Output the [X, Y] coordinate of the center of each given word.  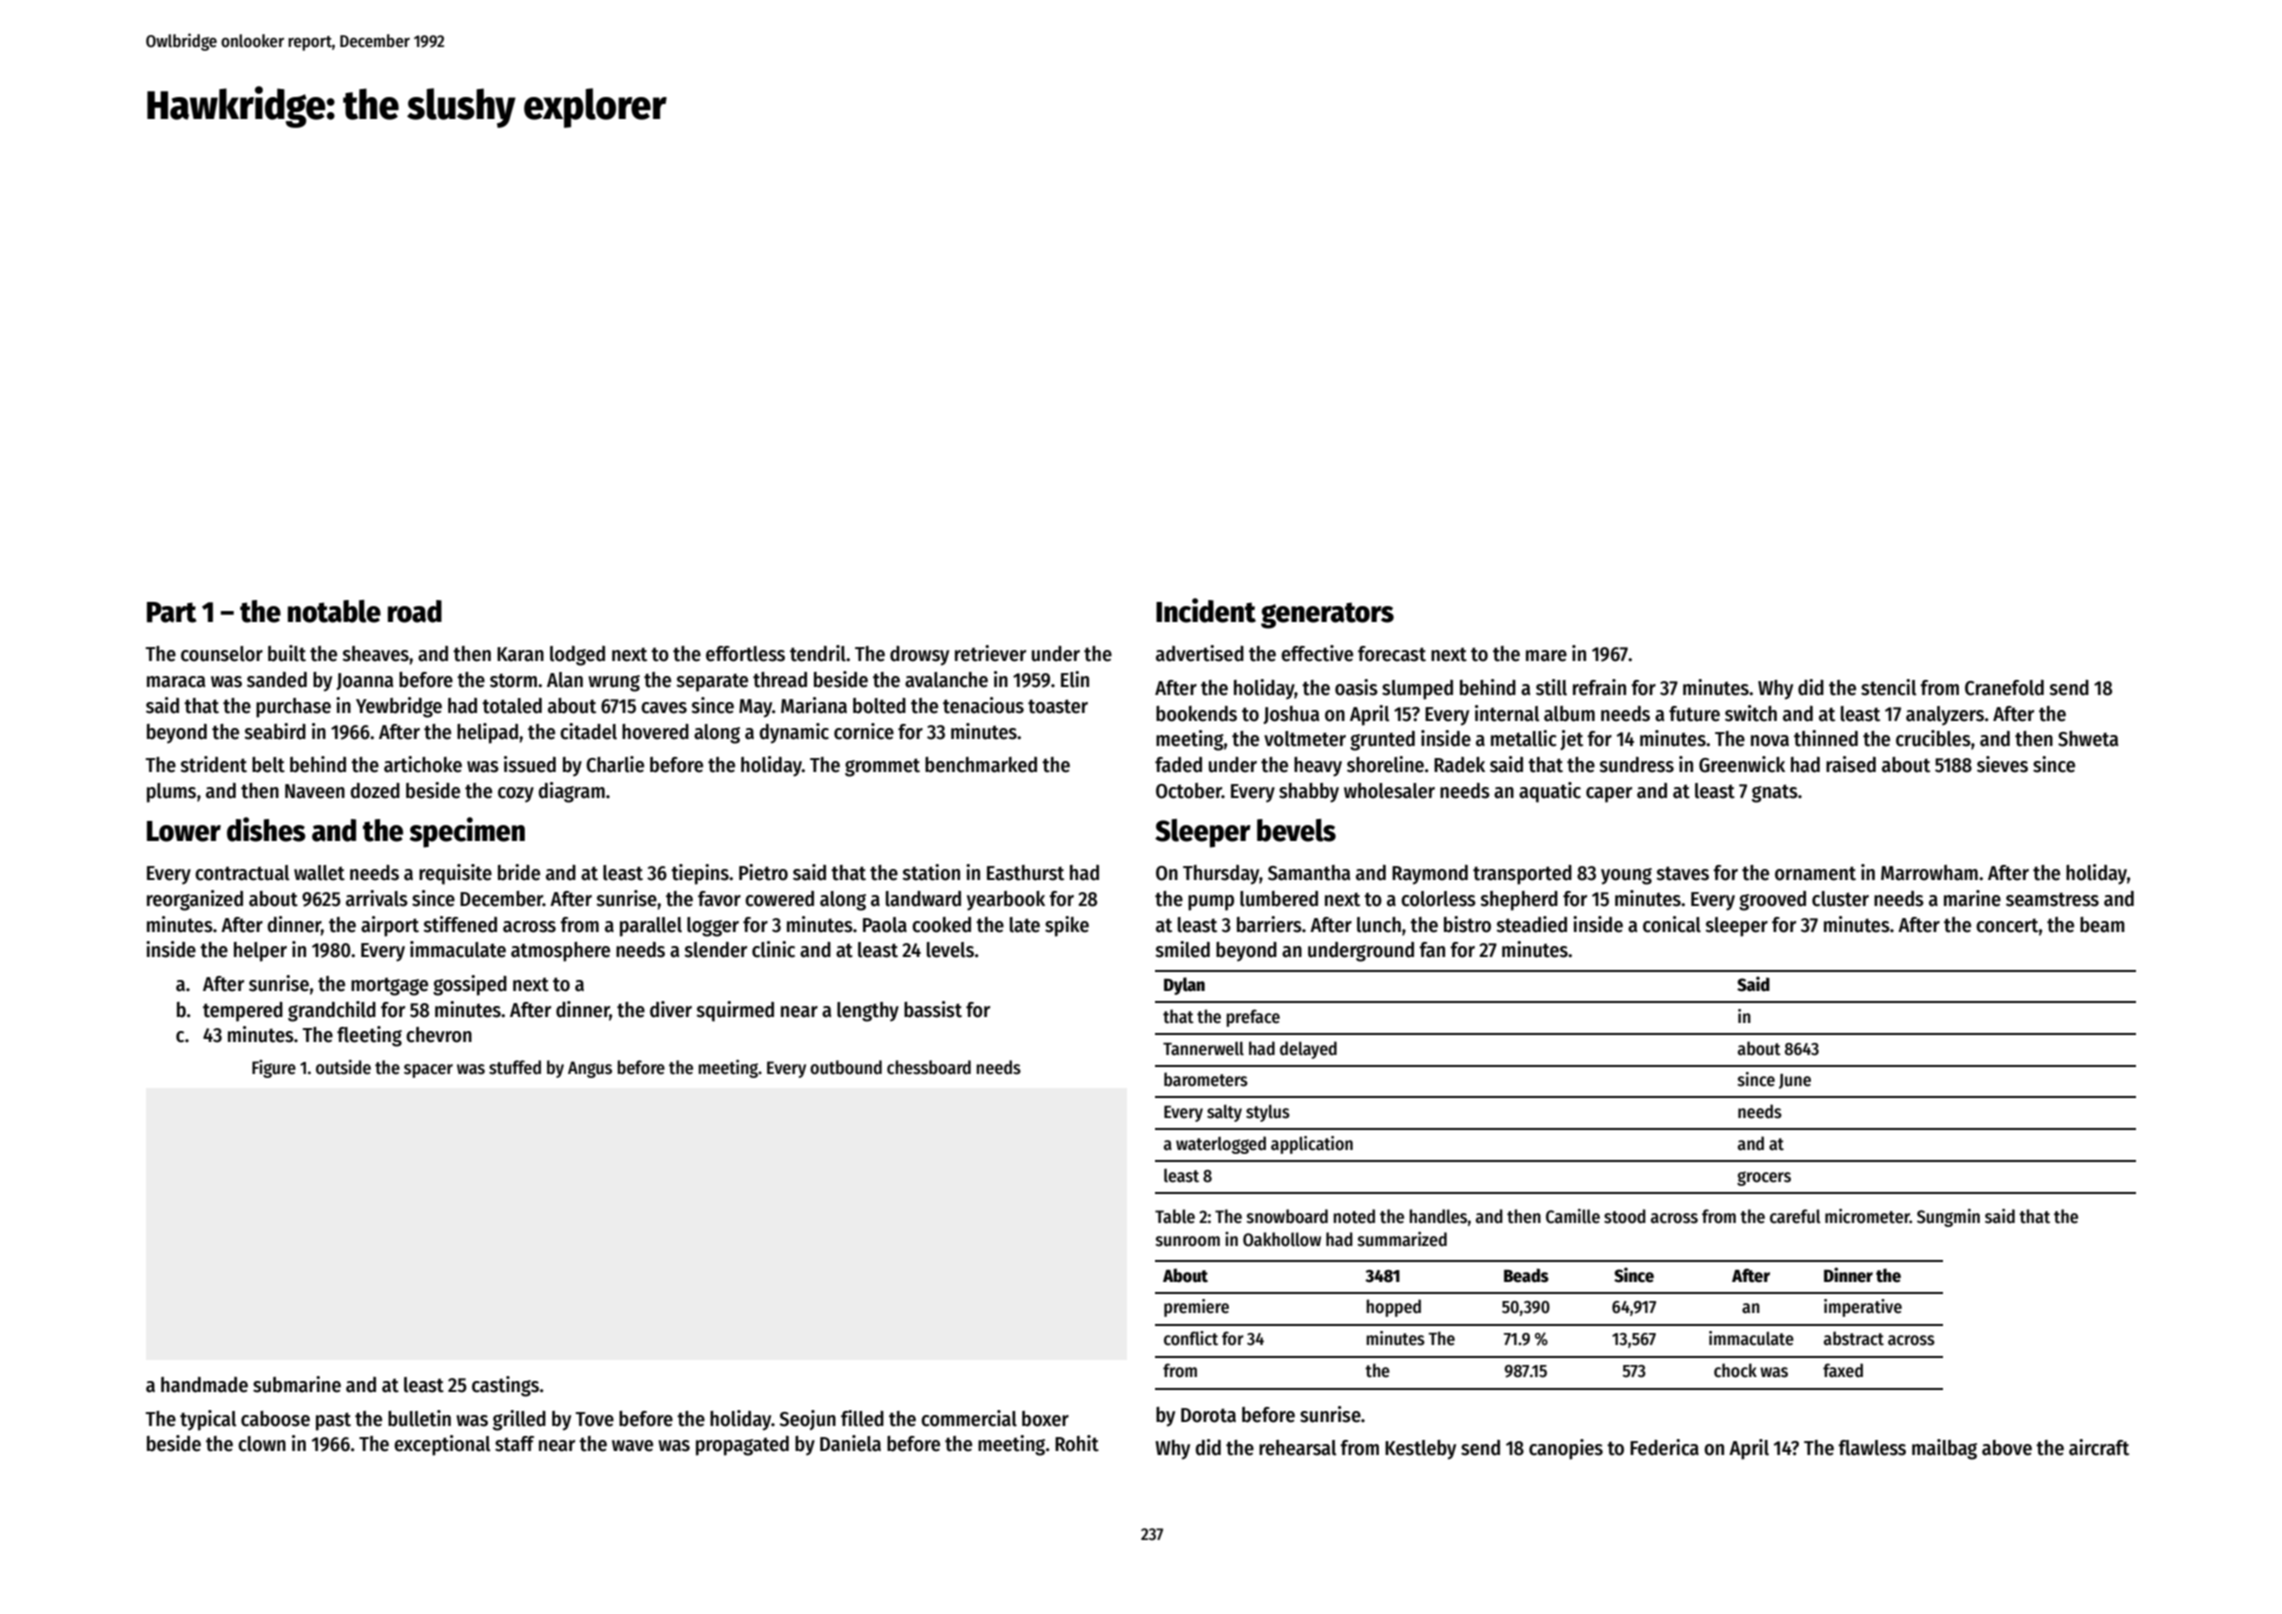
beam [2102, 925]
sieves [2002, 764]
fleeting [369, 1036]
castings [505, 1386]
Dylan [1184, 986]
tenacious [983, 705]
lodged [577, 656]
